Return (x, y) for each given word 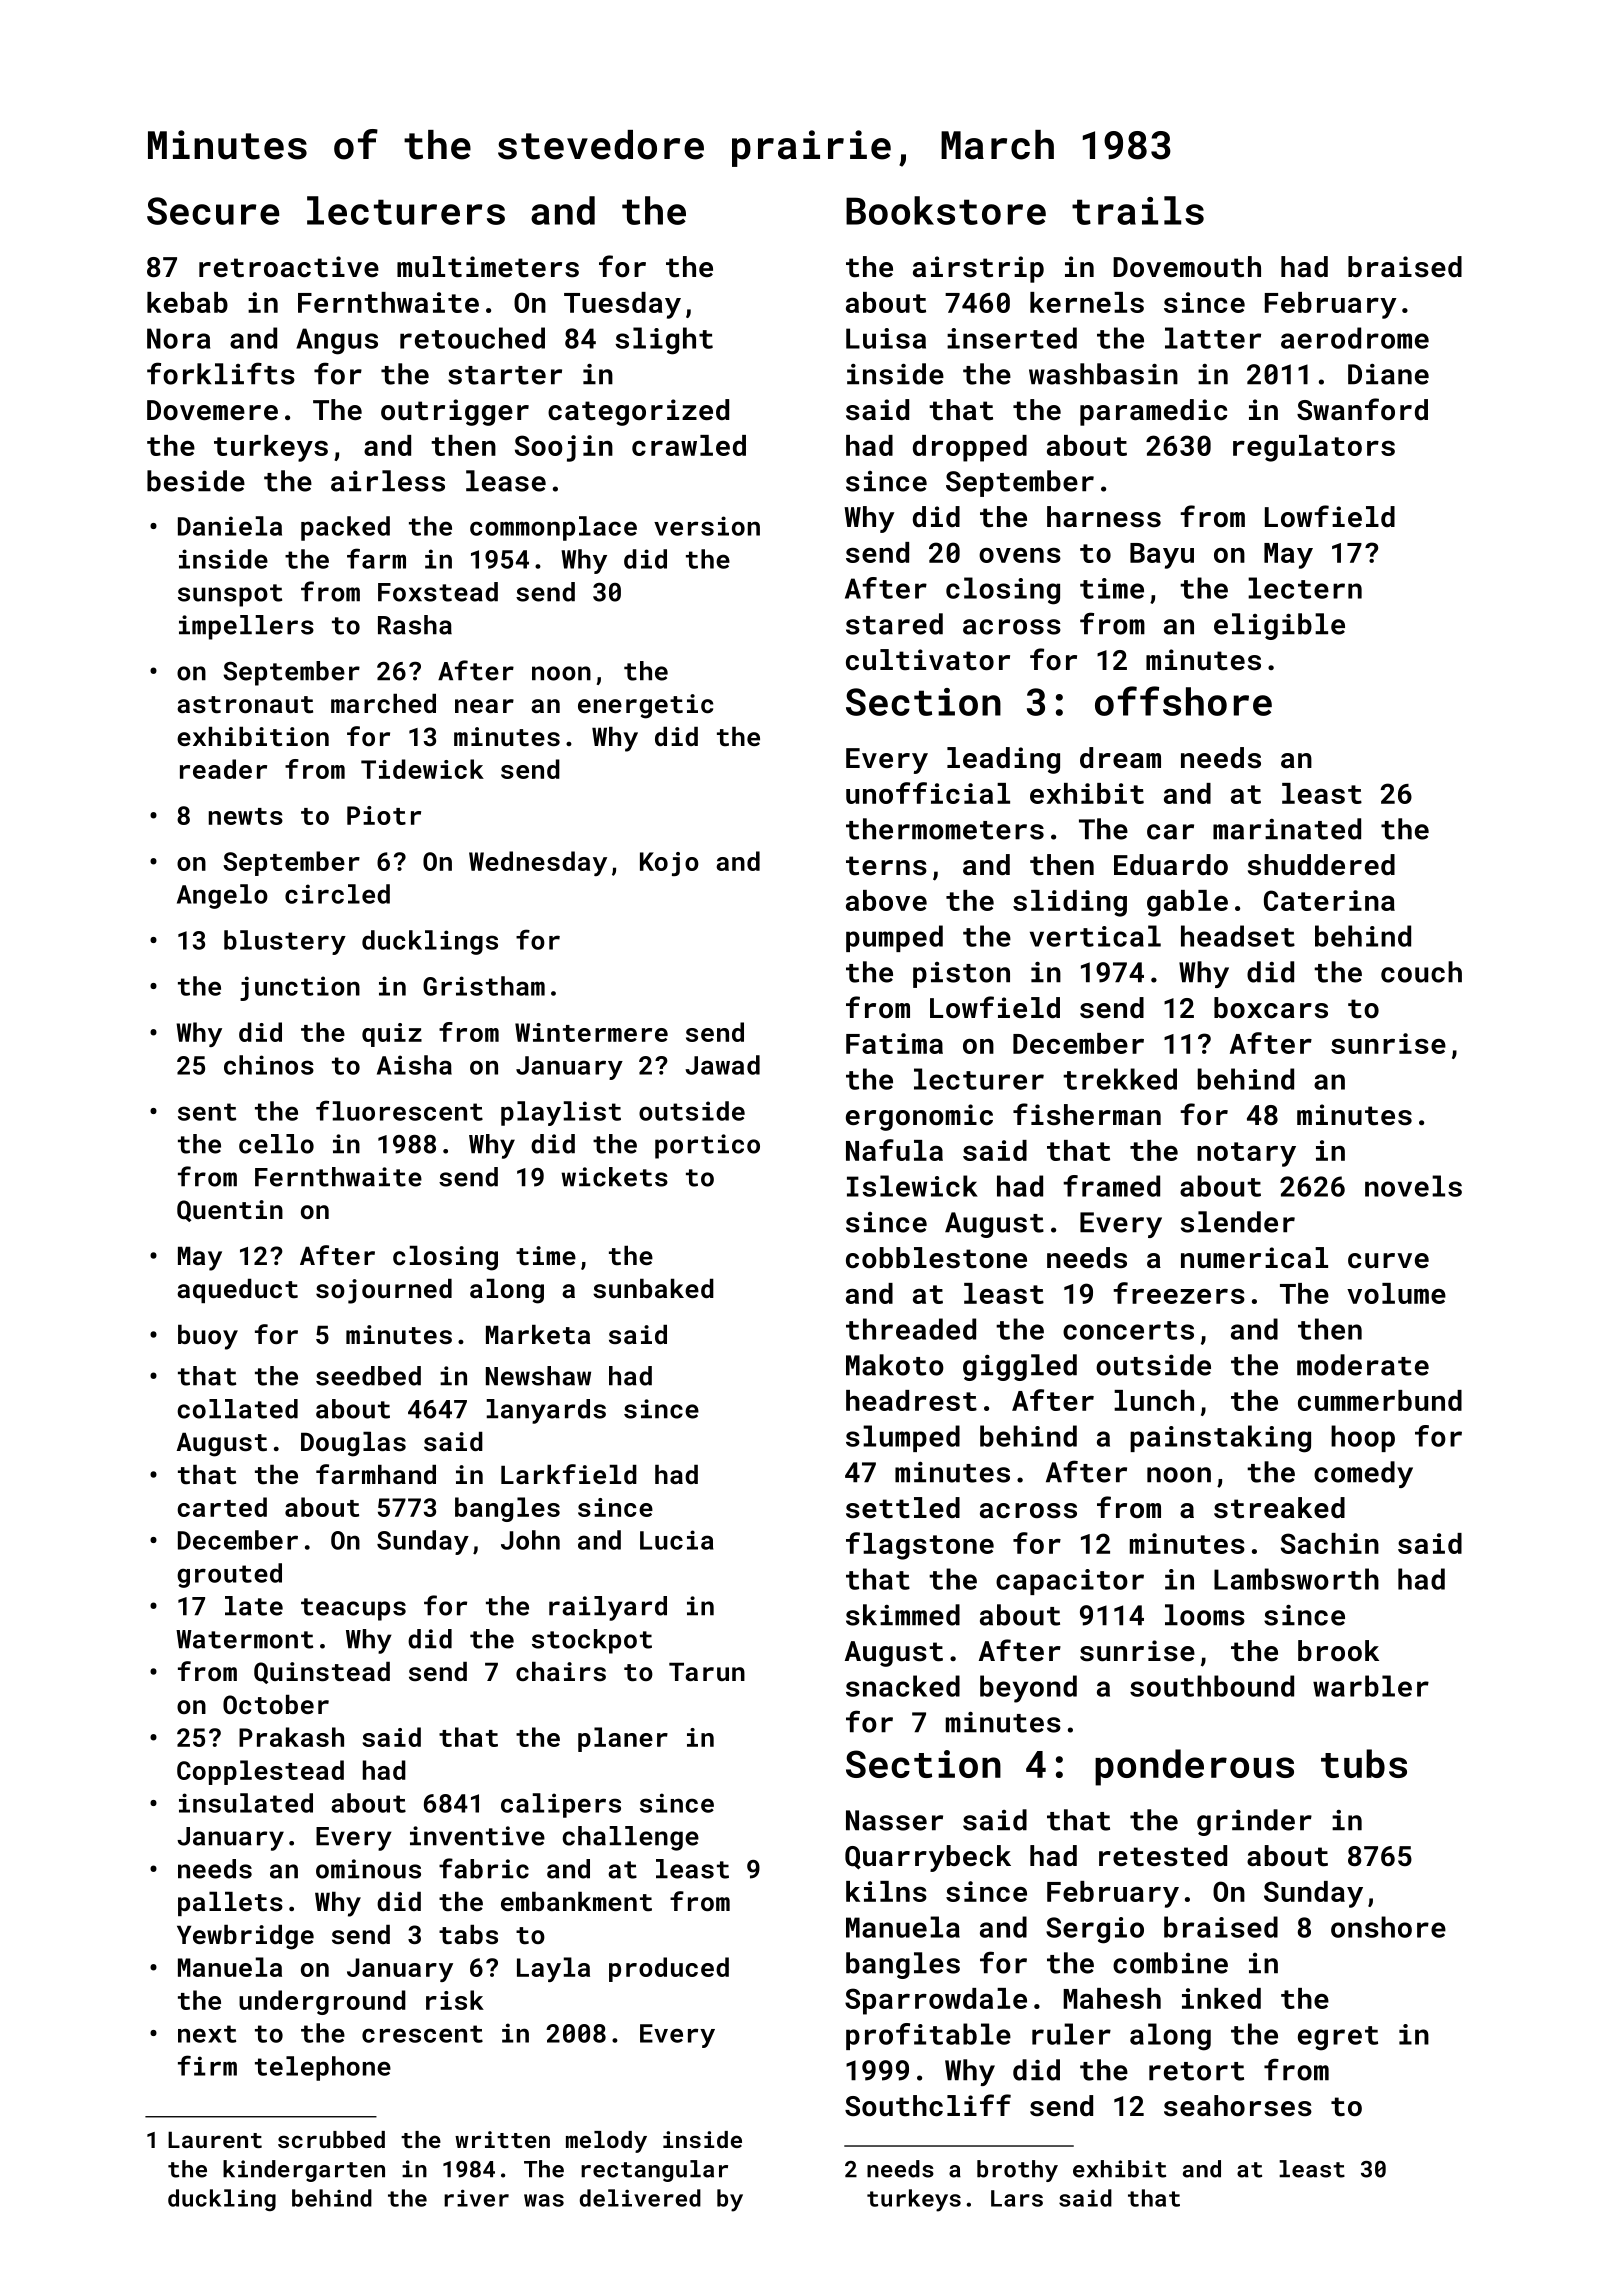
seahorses (1238, 2106)
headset (1238, 936)
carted (222, 1507)
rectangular (654, 2171)
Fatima (894, 1043)
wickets (614, 1177)
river (476, 2198)
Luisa (886, 338)
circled (337, 894)
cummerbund (1380, 1400)
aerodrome (1355, 338)
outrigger (455, 412)
